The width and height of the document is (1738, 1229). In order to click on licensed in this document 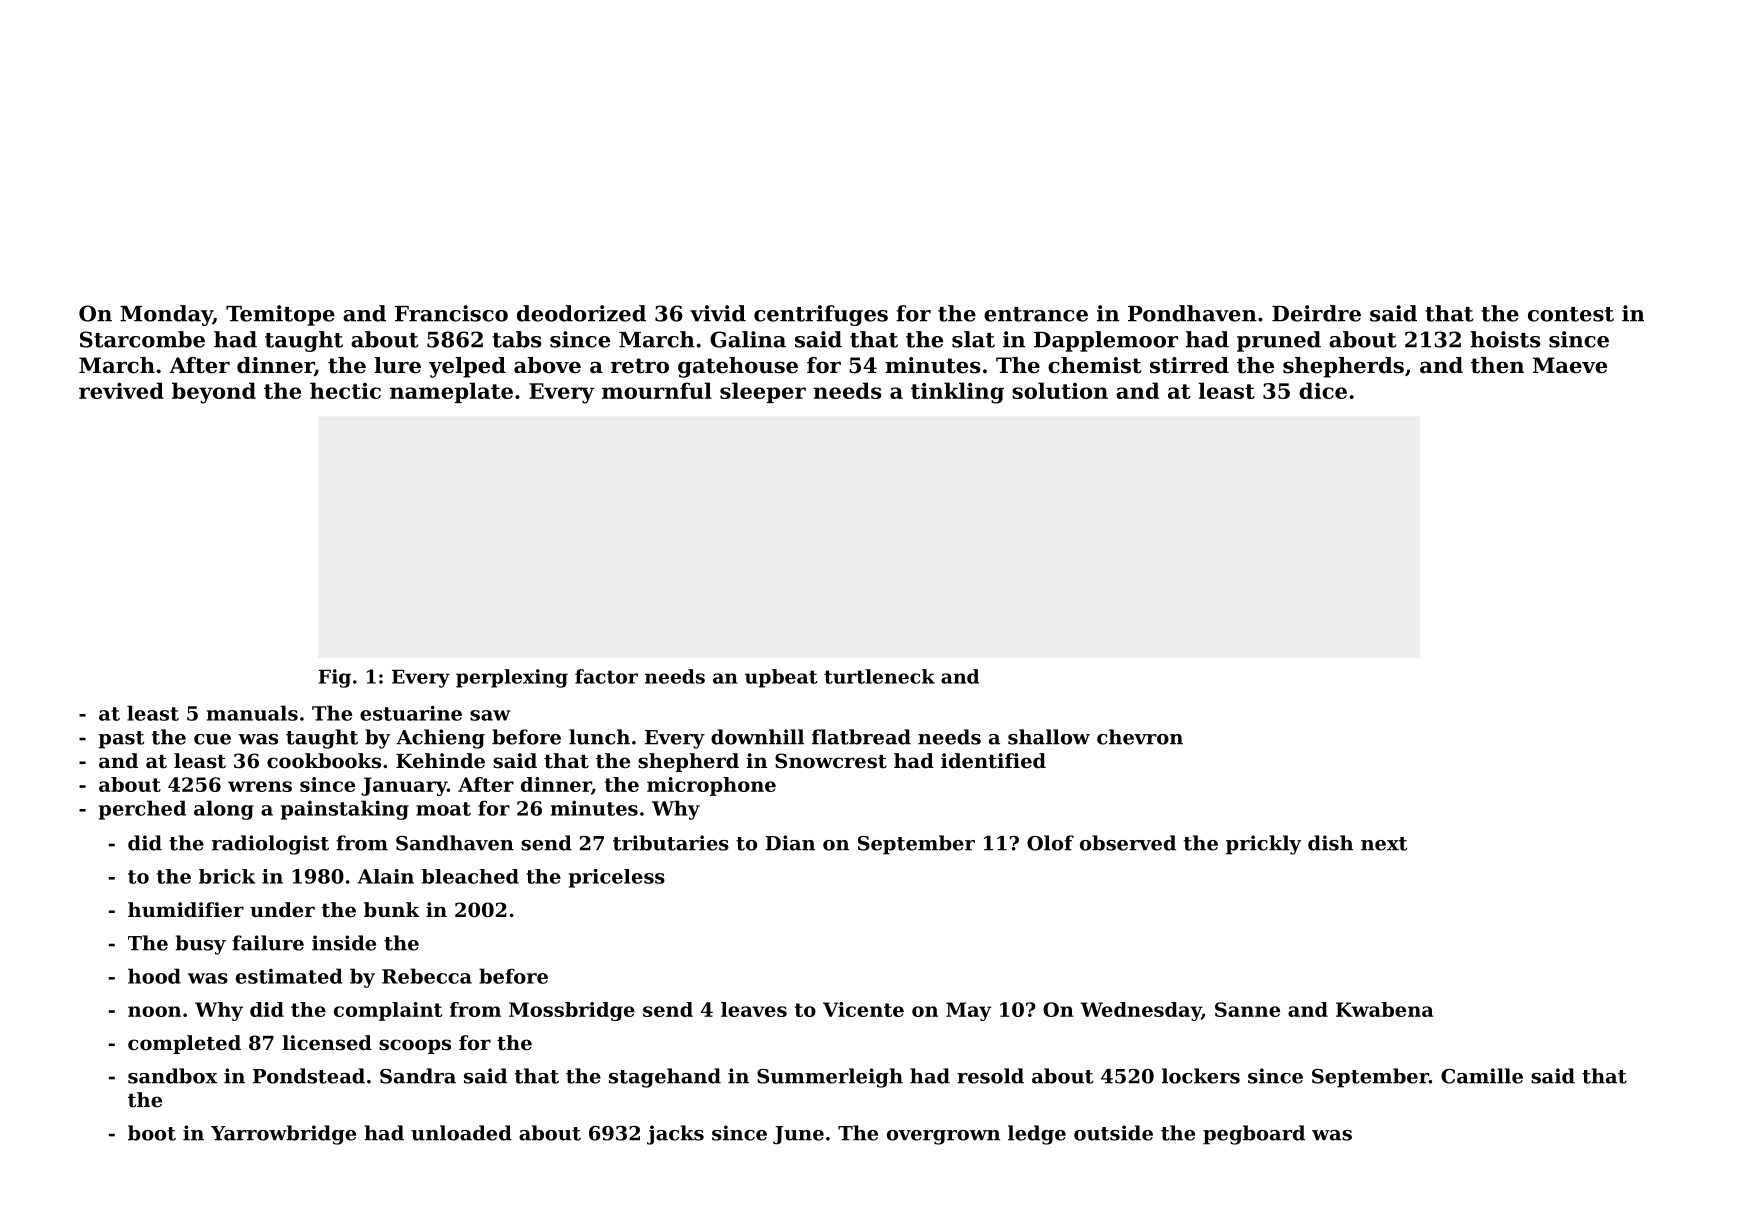, I will do `click(327, 1043)`.
